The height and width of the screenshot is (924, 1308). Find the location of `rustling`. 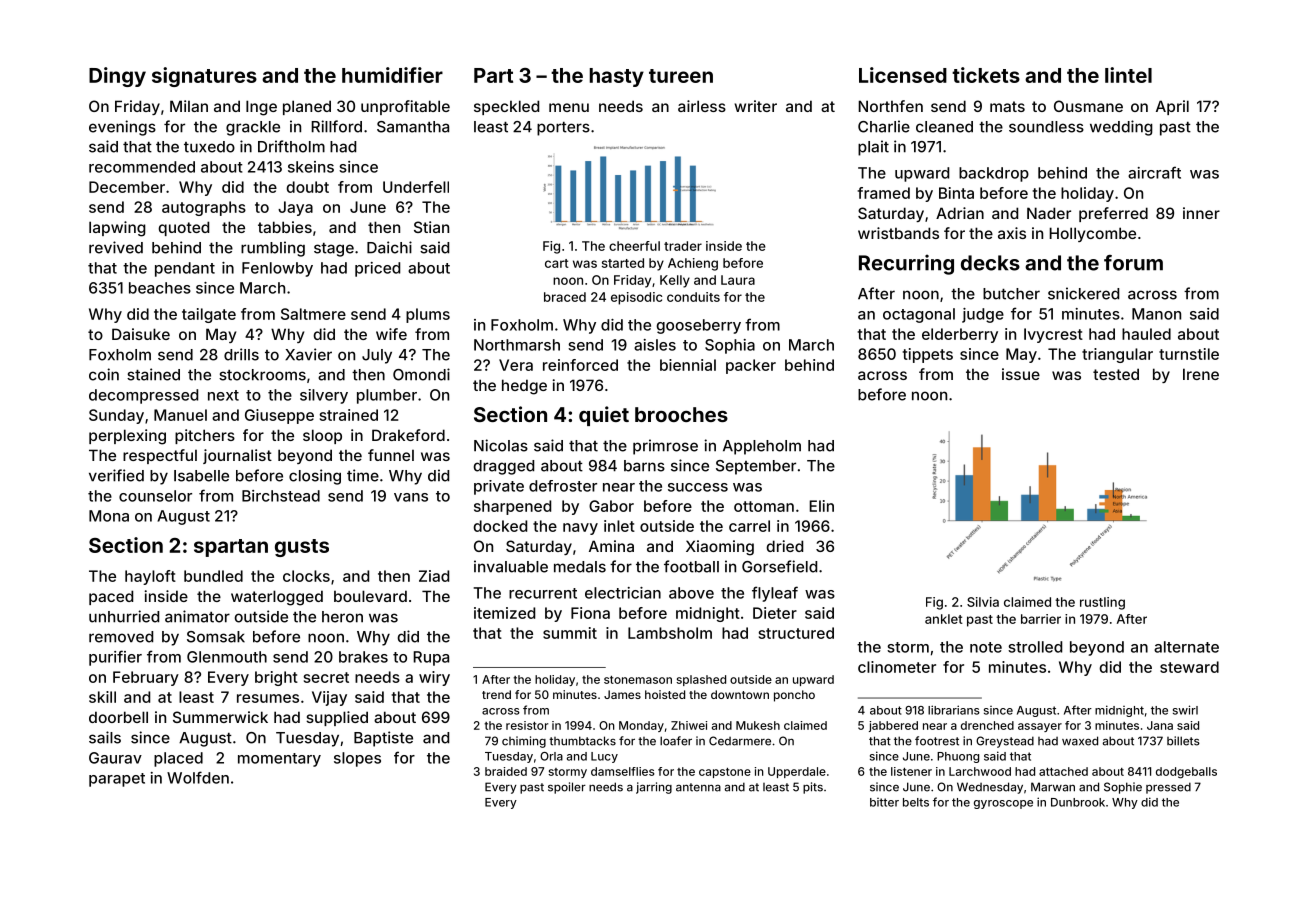

rustling is located at coordinates (1102, 603).
